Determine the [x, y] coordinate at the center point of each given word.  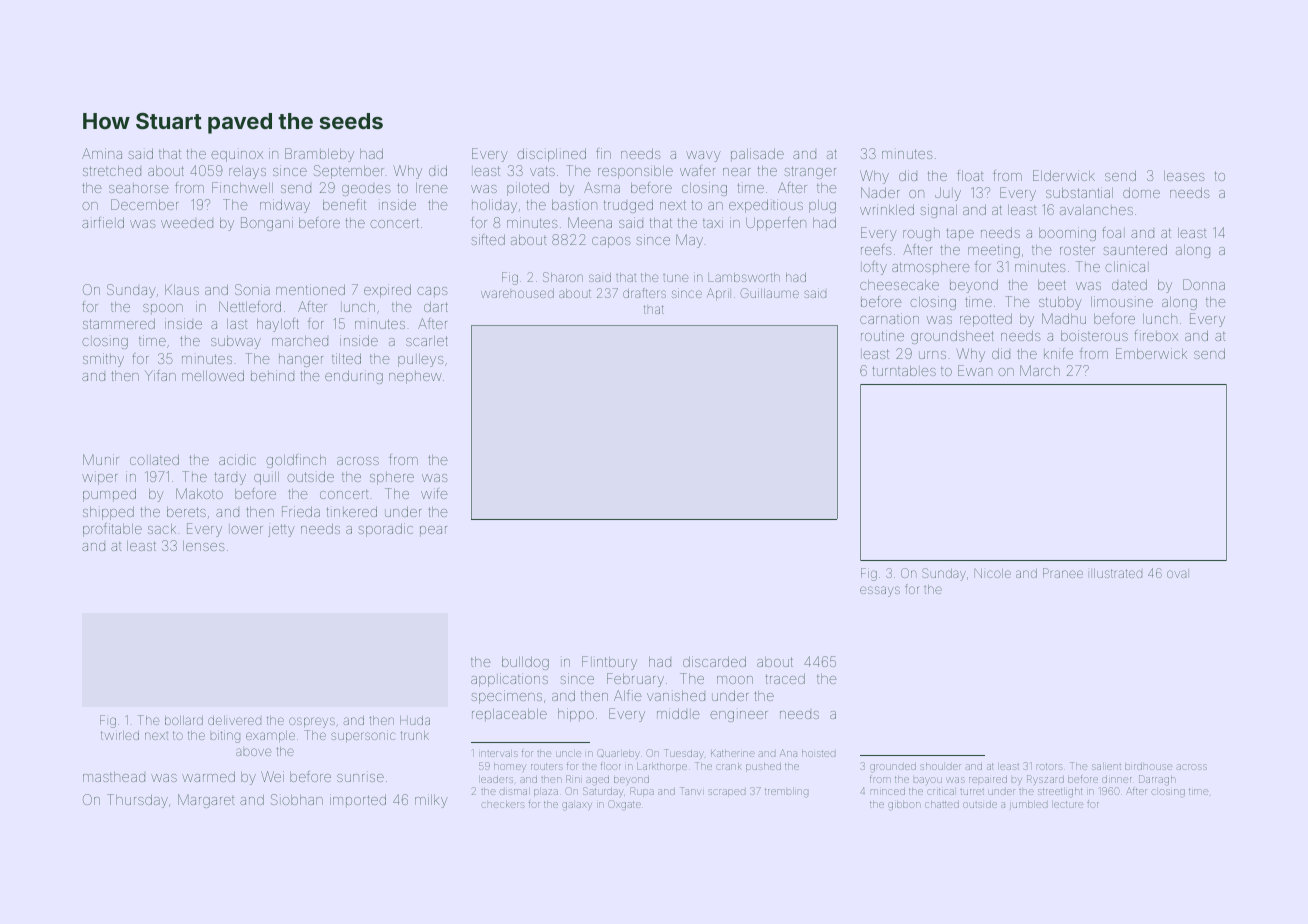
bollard [184, 720]
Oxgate [624, 805]
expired [387, 291]
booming [1067, 234]
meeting [994, 251]
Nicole [992, 573]
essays [880, 591]
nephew [415, 377]
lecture [1068, 805]
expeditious [766, 206]
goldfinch [296, 461]
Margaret [206, 801]
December [144, 204]
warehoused [517, 293]
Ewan [975, 370]
